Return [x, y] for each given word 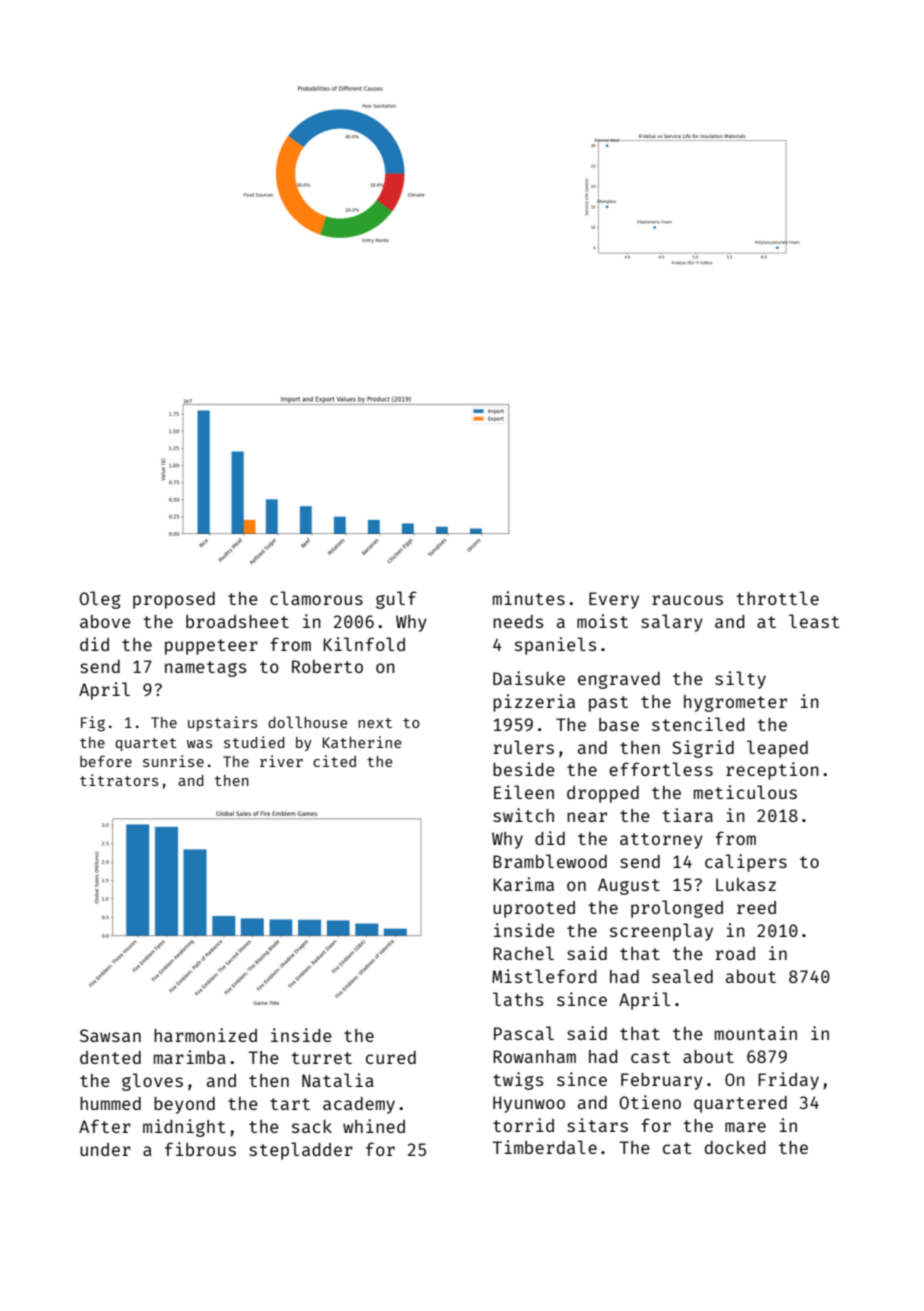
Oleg [100, 600]
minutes [529, 598]
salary [672, 623]
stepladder [301, 1151]
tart [290, 1104]
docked [735, 1147]
